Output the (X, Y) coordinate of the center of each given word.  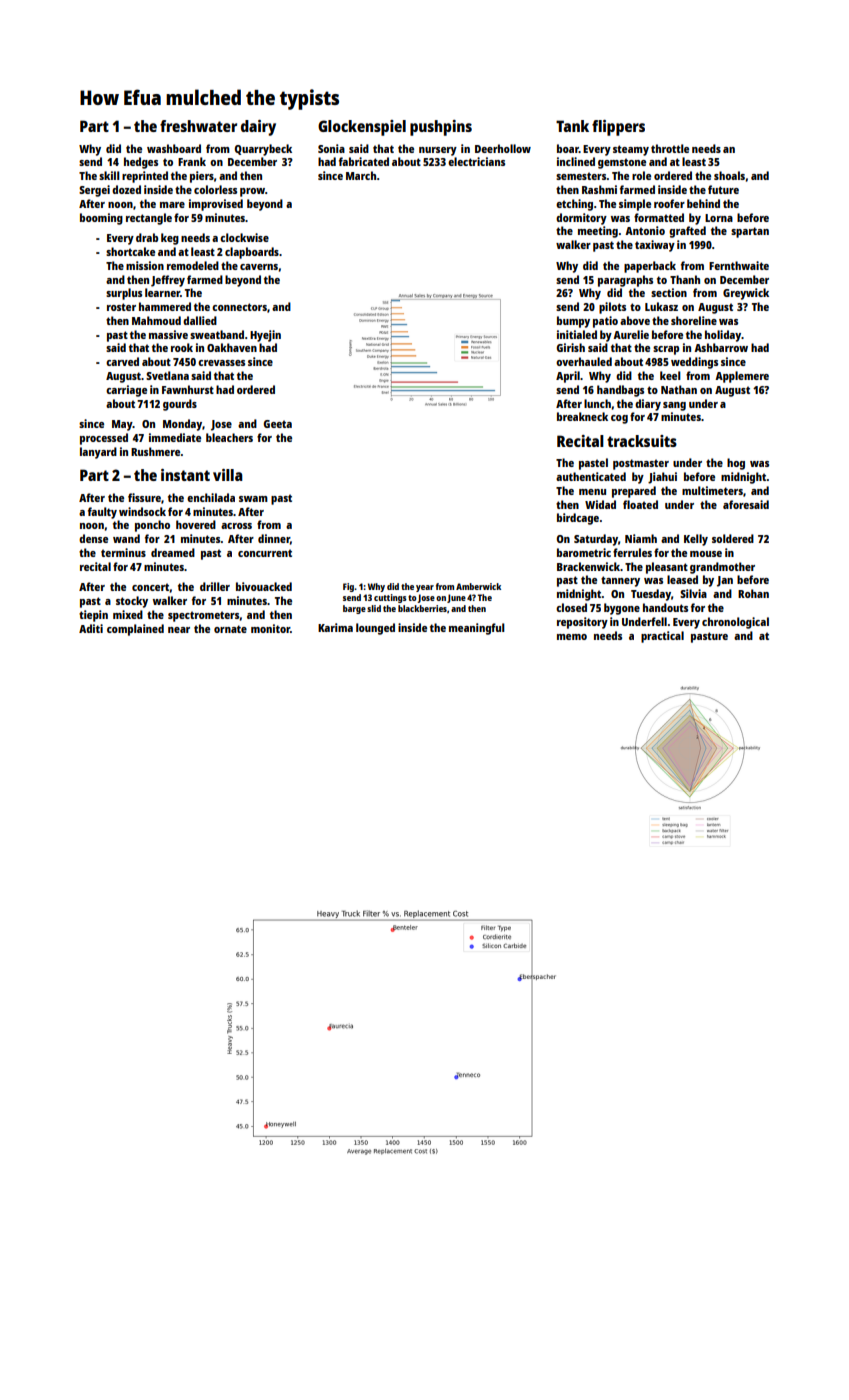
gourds (180, 405)
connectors (239, 307)
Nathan (679, 389)
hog (736, 464)
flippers (618, 128)
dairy (258, 128)
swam (253, 499)
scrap (666, 350)
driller (215, 586)
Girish (571, 347)
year (425, 588)
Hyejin (265, 336)
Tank (572, 126)
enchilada (211, 497)
